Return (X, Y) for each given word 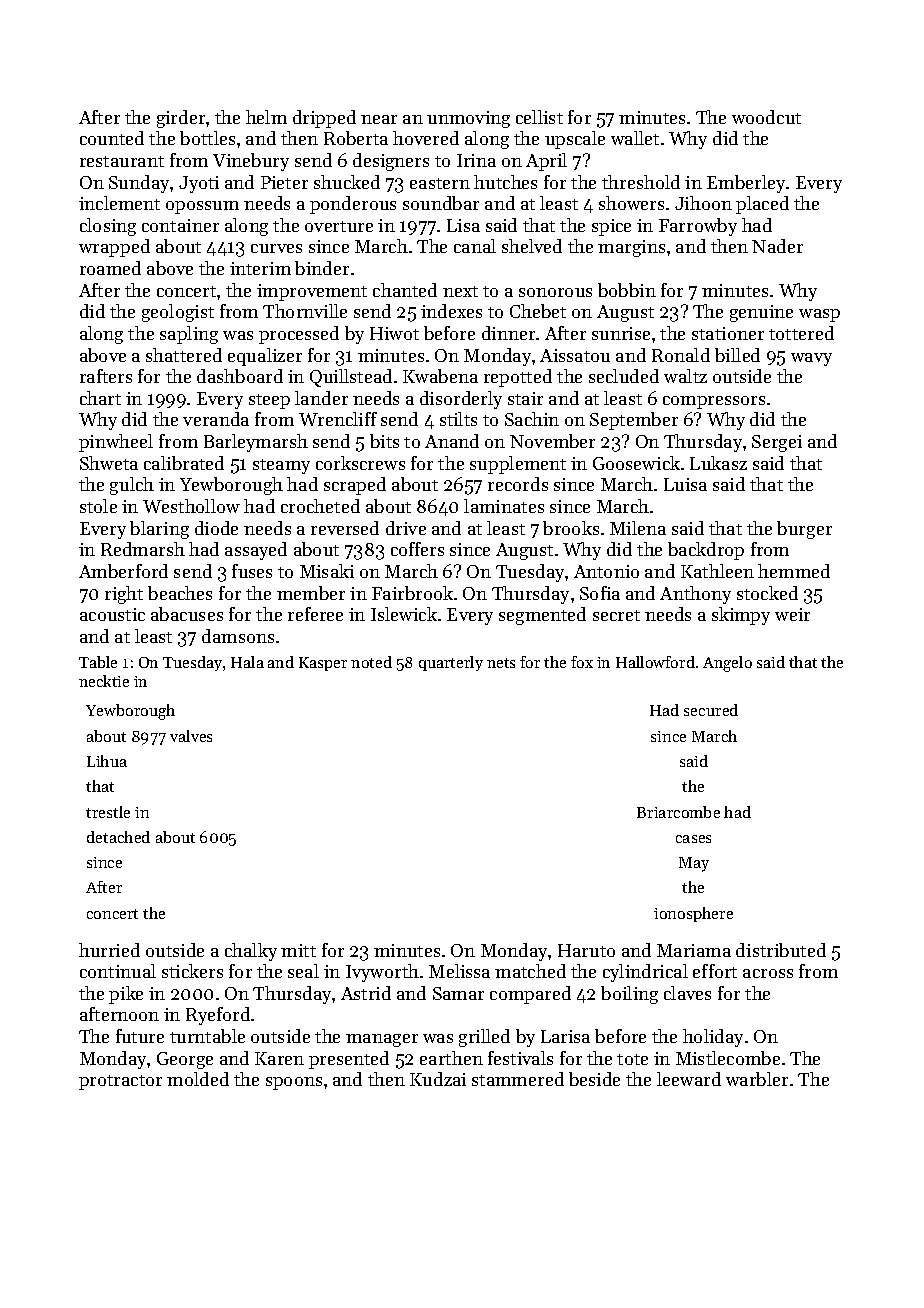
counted (112, 138)
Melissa (459, 971)
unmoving (468, 119)
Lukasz (718, 463)
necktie (104, 681)
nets (501, 663)
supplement (518, 465)
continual (118, 971)
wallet (635, 138)
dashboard (240, 376)
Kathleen (717, 571)
